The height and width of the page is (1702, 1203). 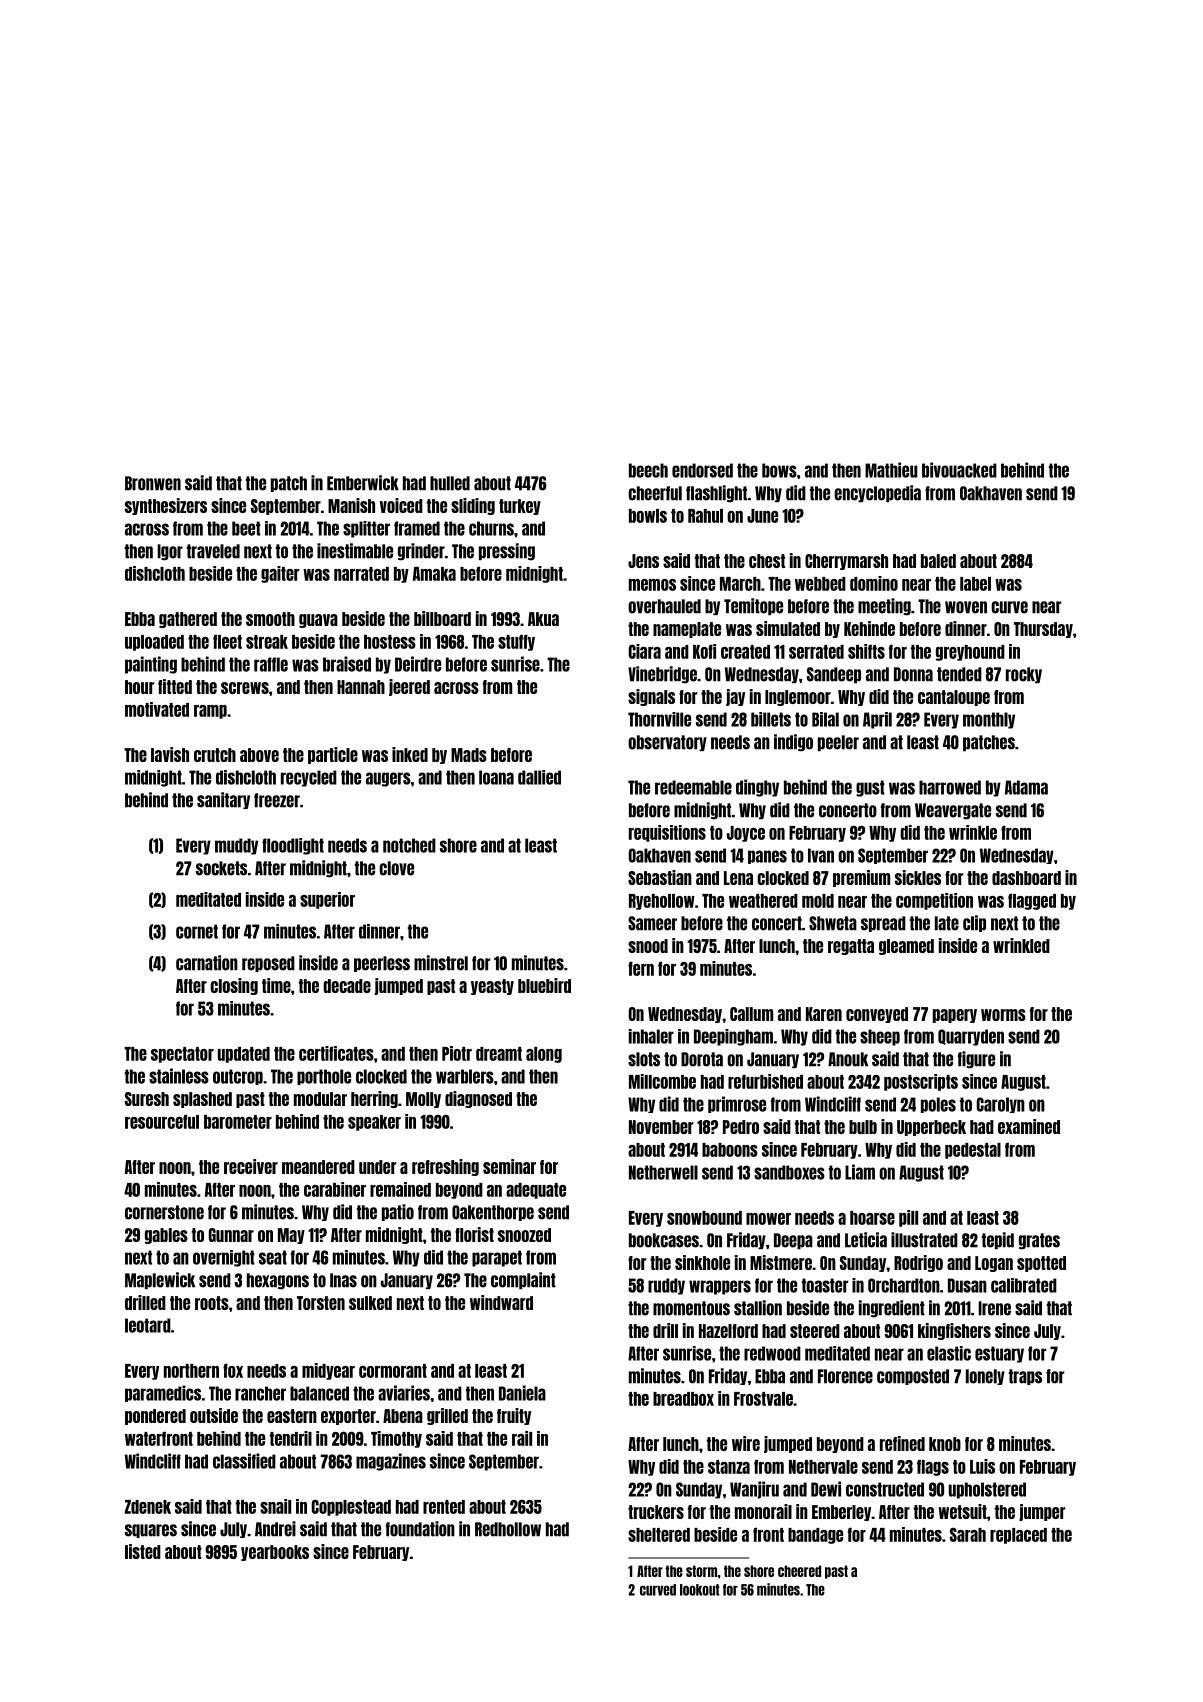 What do you see at coordinates (520, 507) in the page?
I see `turkey` at bounding box center [520, 507].
